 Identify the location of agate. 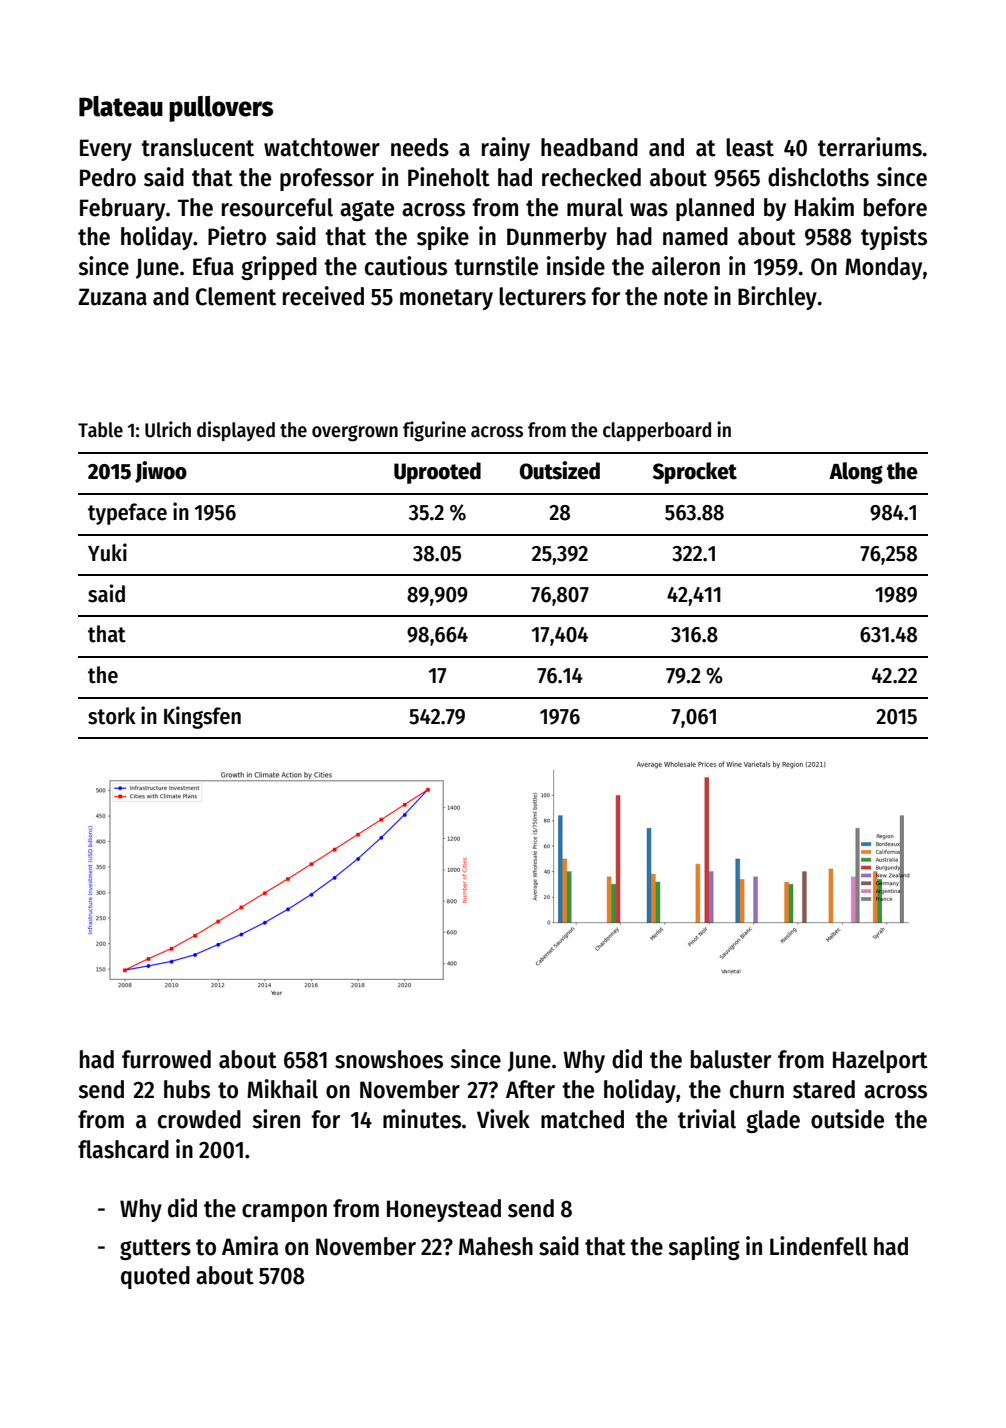
(367, 210).
